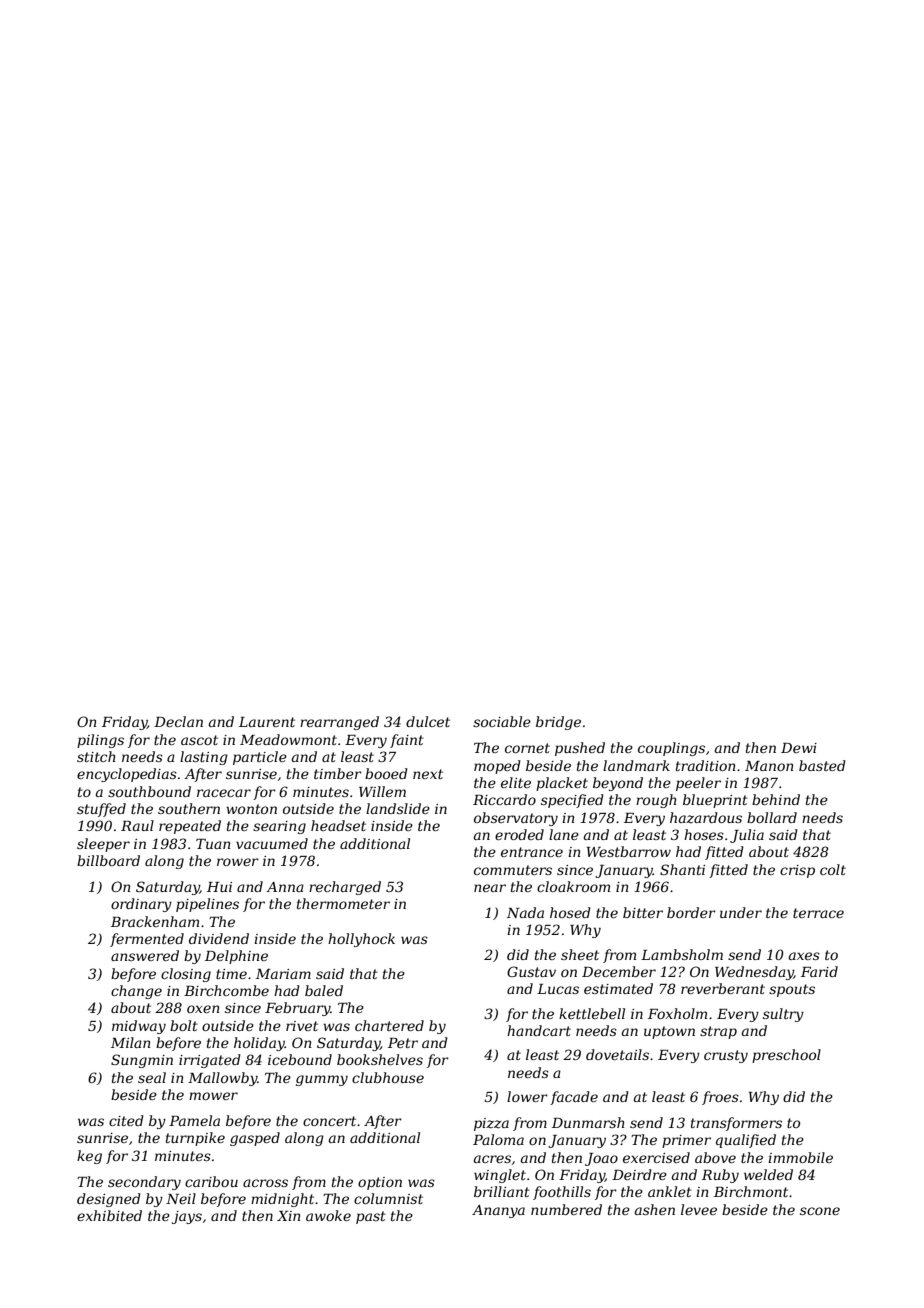 The image size is (924, 1308). I want to click on sleeper, so click(103, 845).
